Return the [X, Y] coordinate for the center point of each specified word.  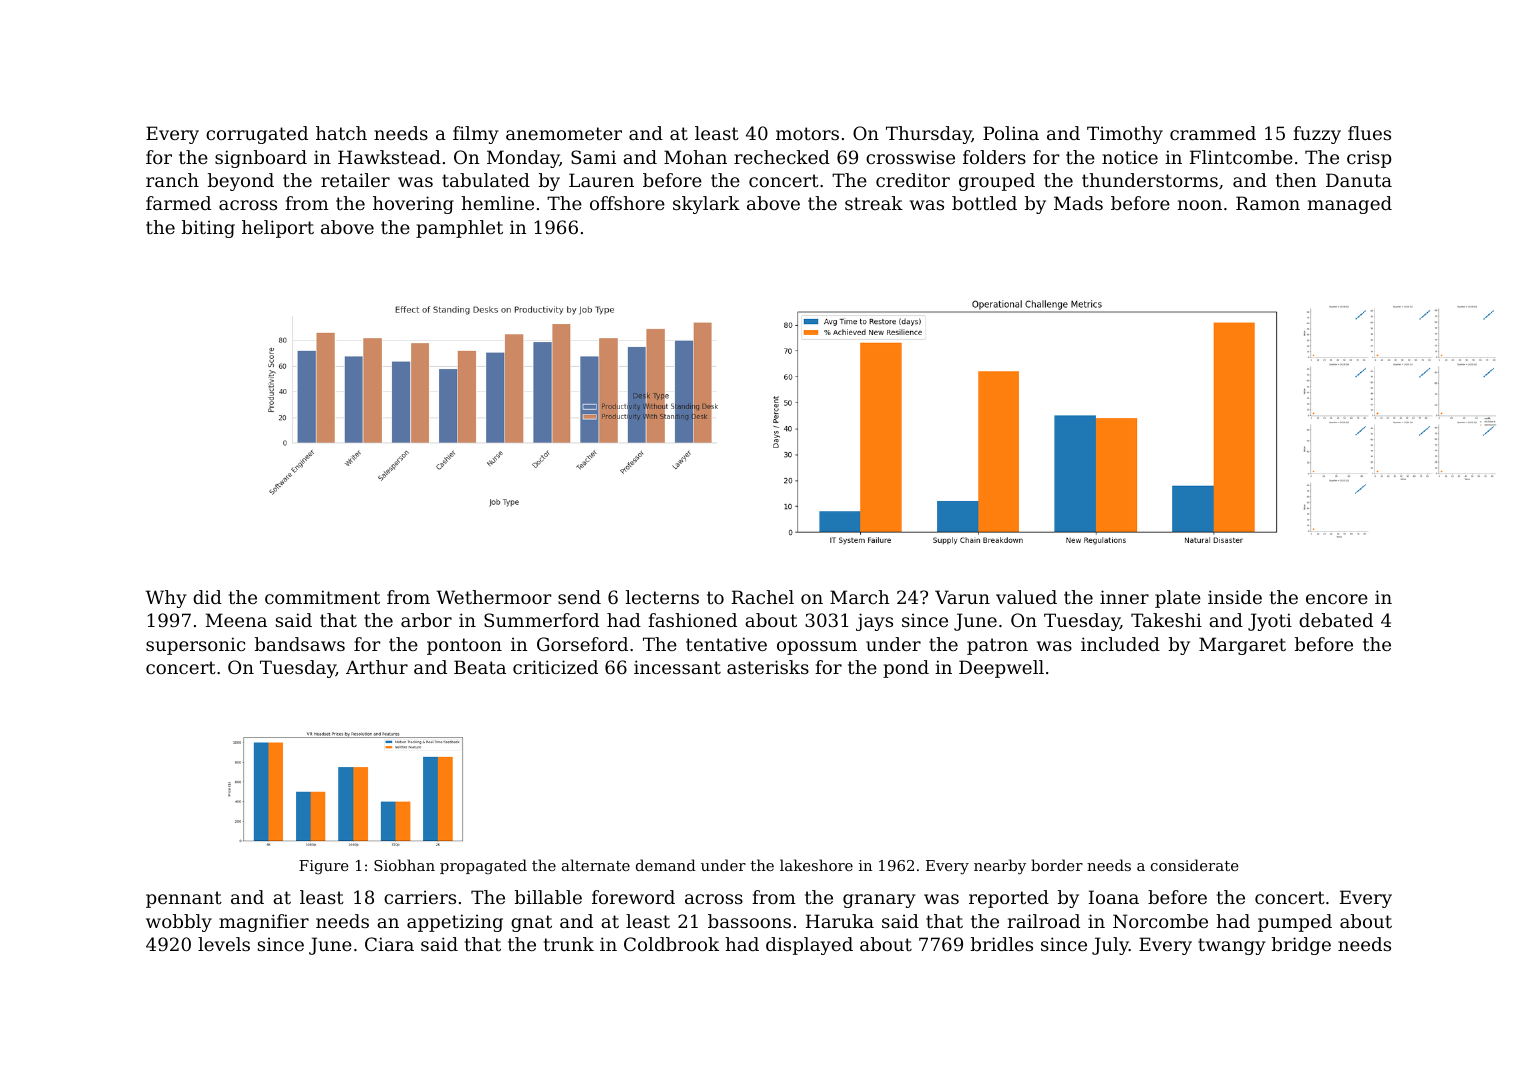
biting [208, 229]
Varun [962, 597]
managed [1350, 205]
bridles [1002, 944]
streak [874, 203]
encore [1337, 599]
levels [224, 944]
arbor [426, 620]
